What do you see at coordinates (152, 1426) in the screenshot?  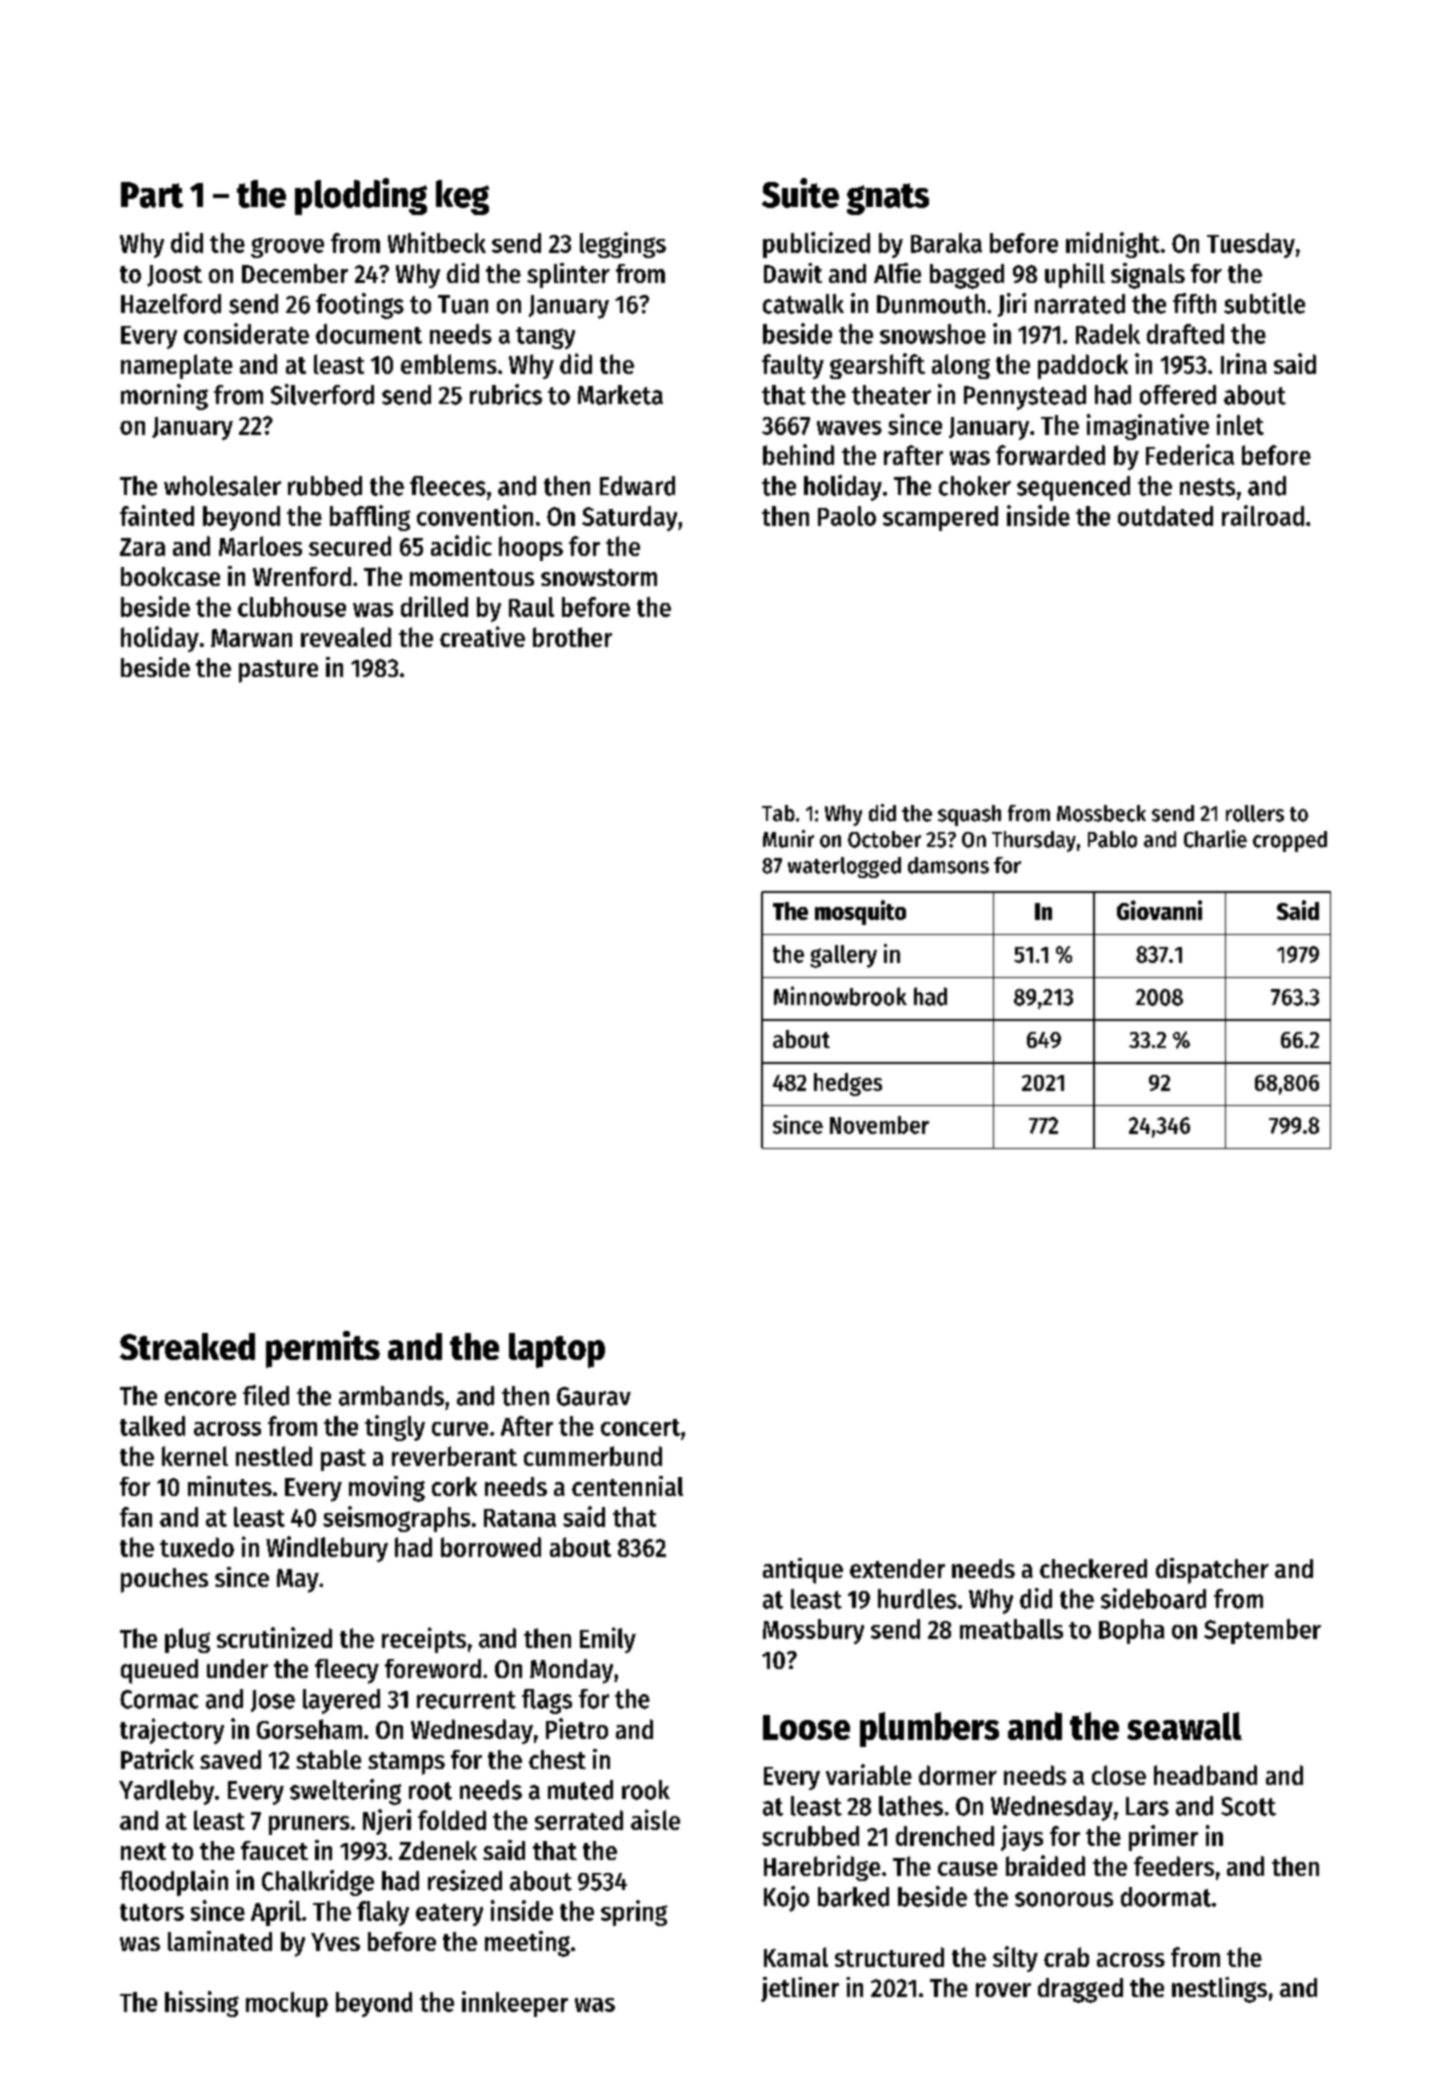 I see `talked` at bounding box center [152, 1426].
